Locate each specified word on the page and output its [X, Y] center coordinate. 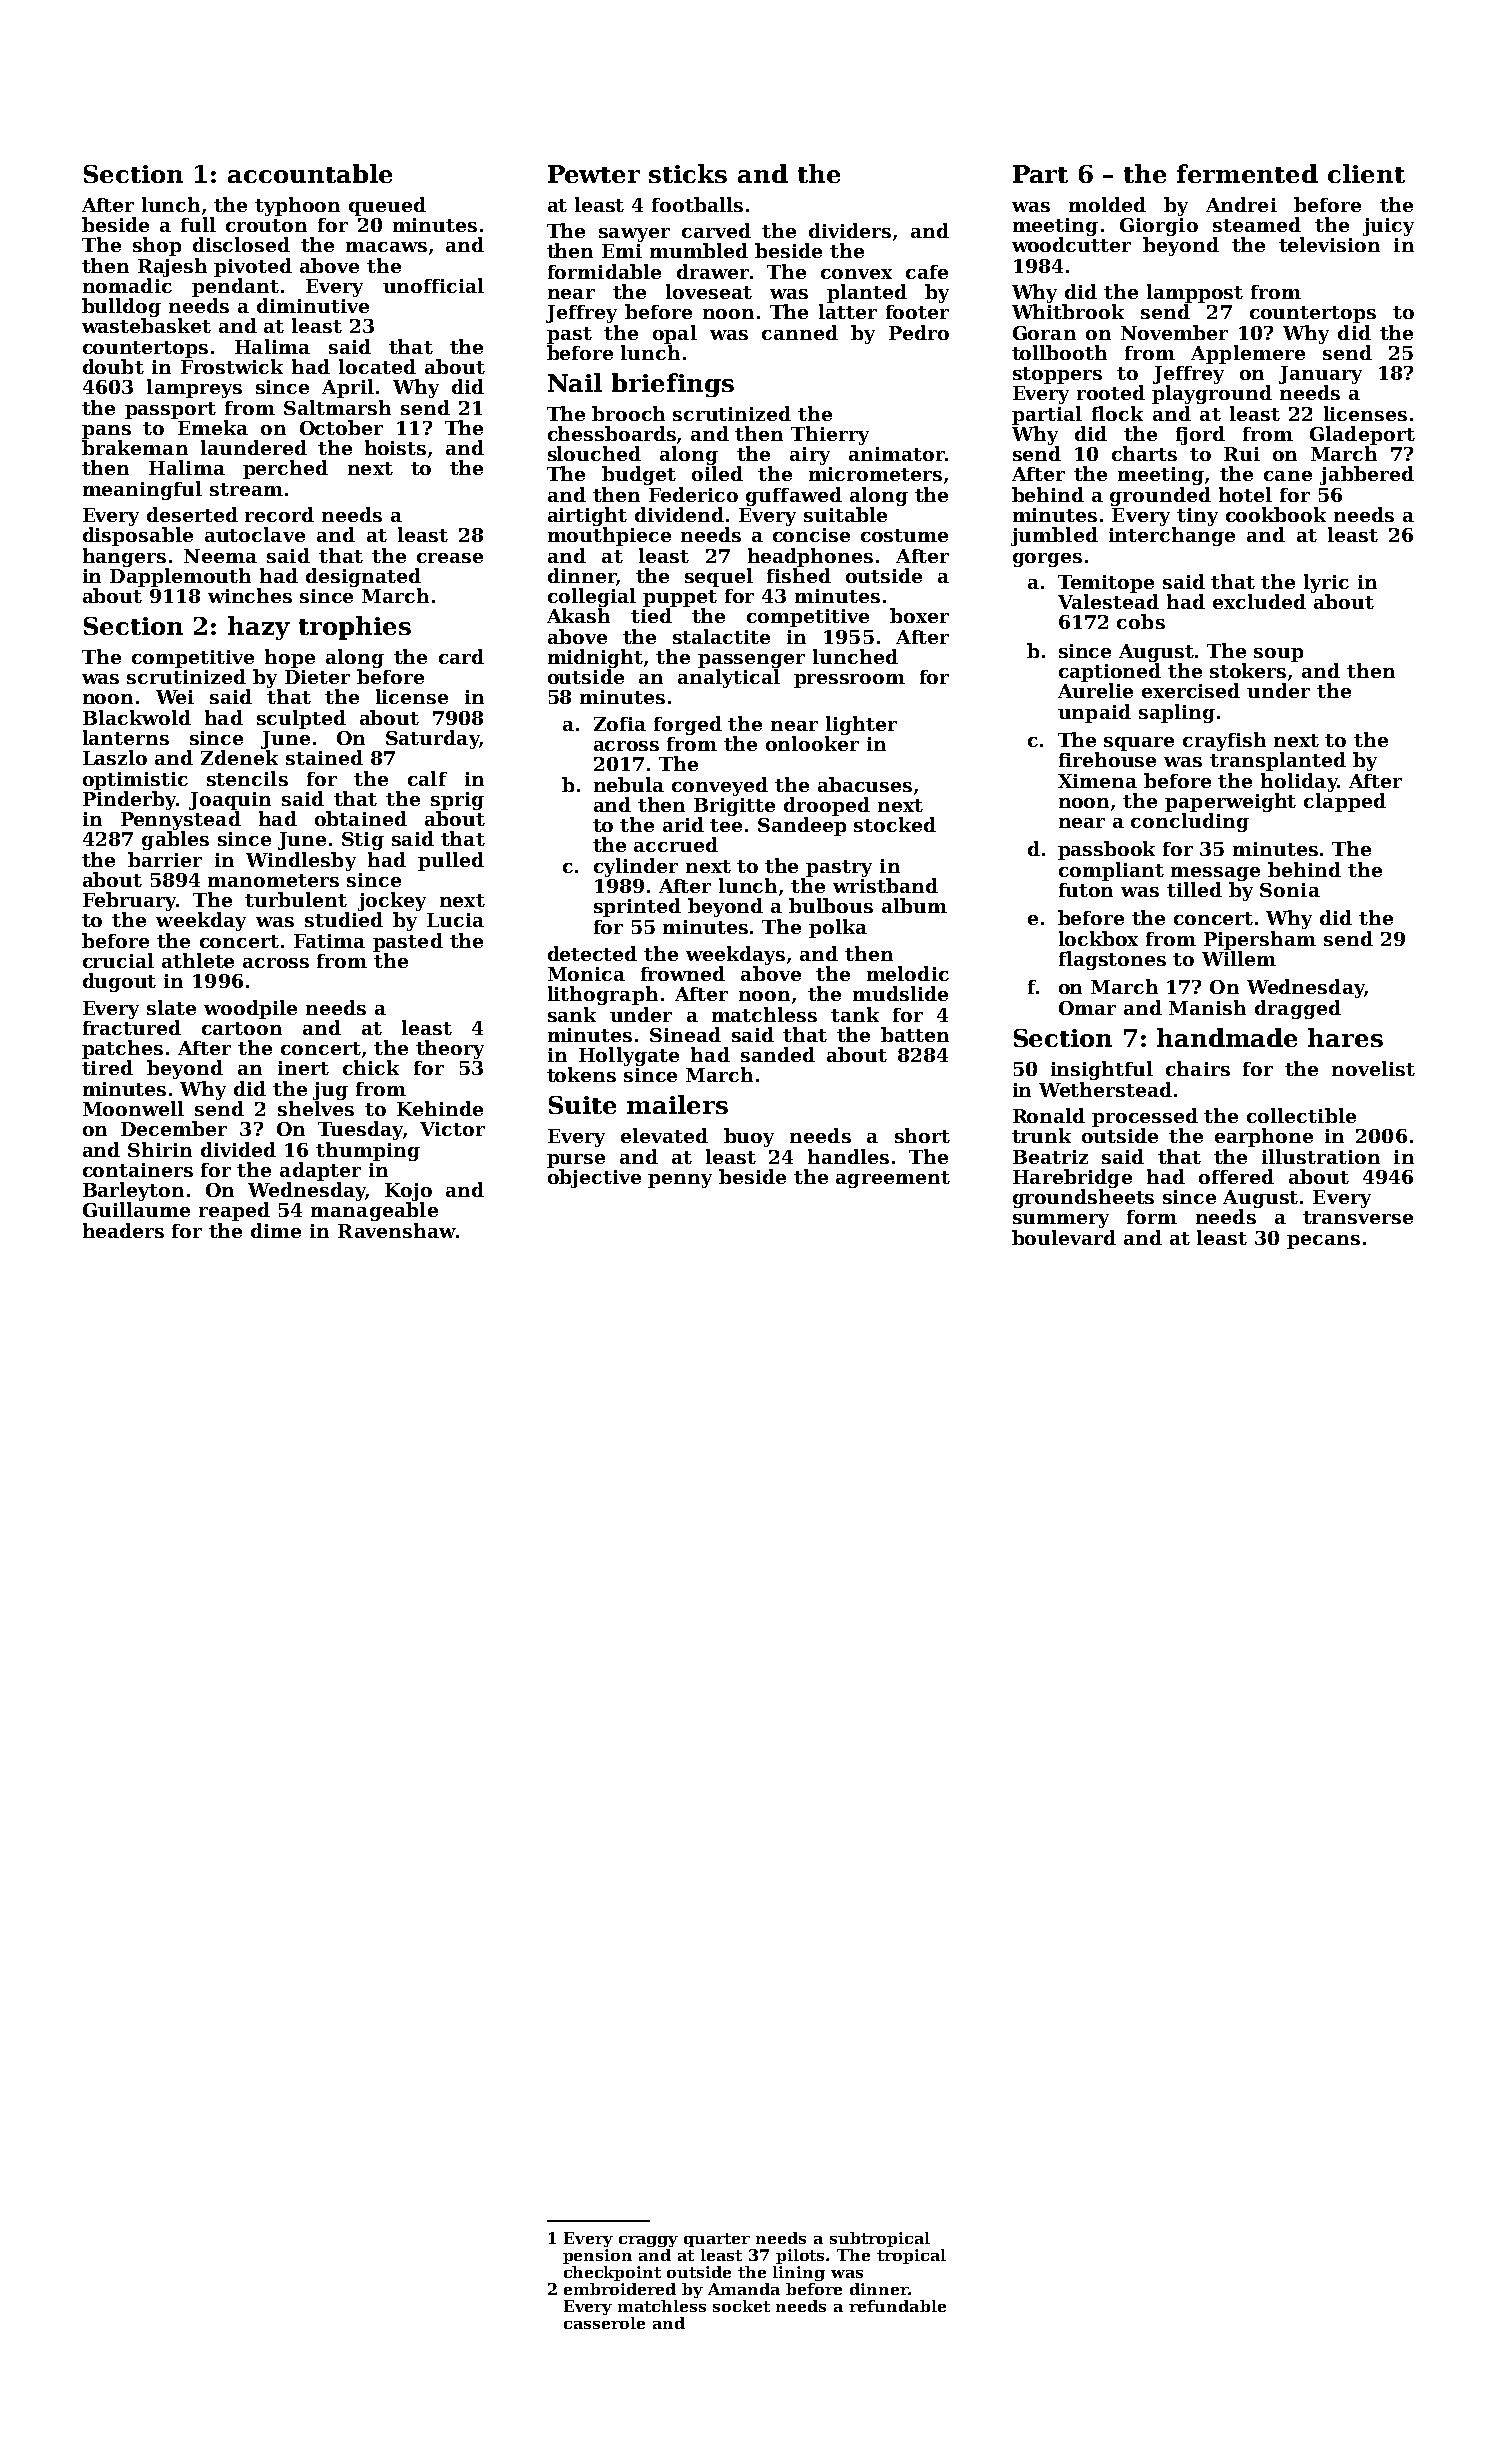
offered [1236, 1176]
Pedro [919, 332]
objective [594, 1178]
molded [1107, 204]
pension [597, 2256]
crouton [266, 225]
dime [276, 1230]
